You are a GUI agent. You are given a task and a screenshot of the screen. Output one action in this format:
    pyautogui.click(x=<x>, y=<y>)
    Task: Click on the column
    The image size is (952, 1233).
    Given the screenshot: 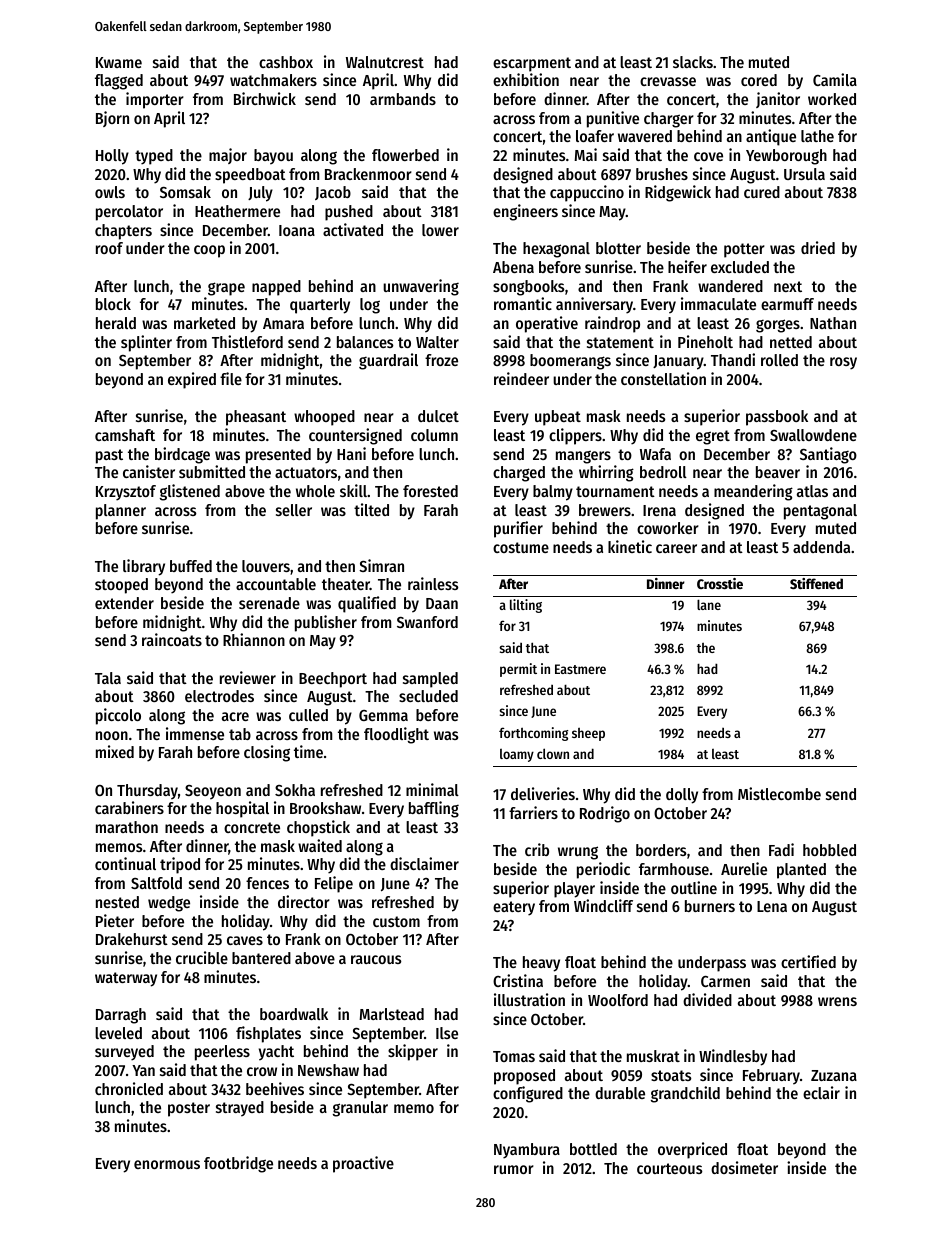 What is the action you would take?
    pyautogui.click(x=434, y=435)
